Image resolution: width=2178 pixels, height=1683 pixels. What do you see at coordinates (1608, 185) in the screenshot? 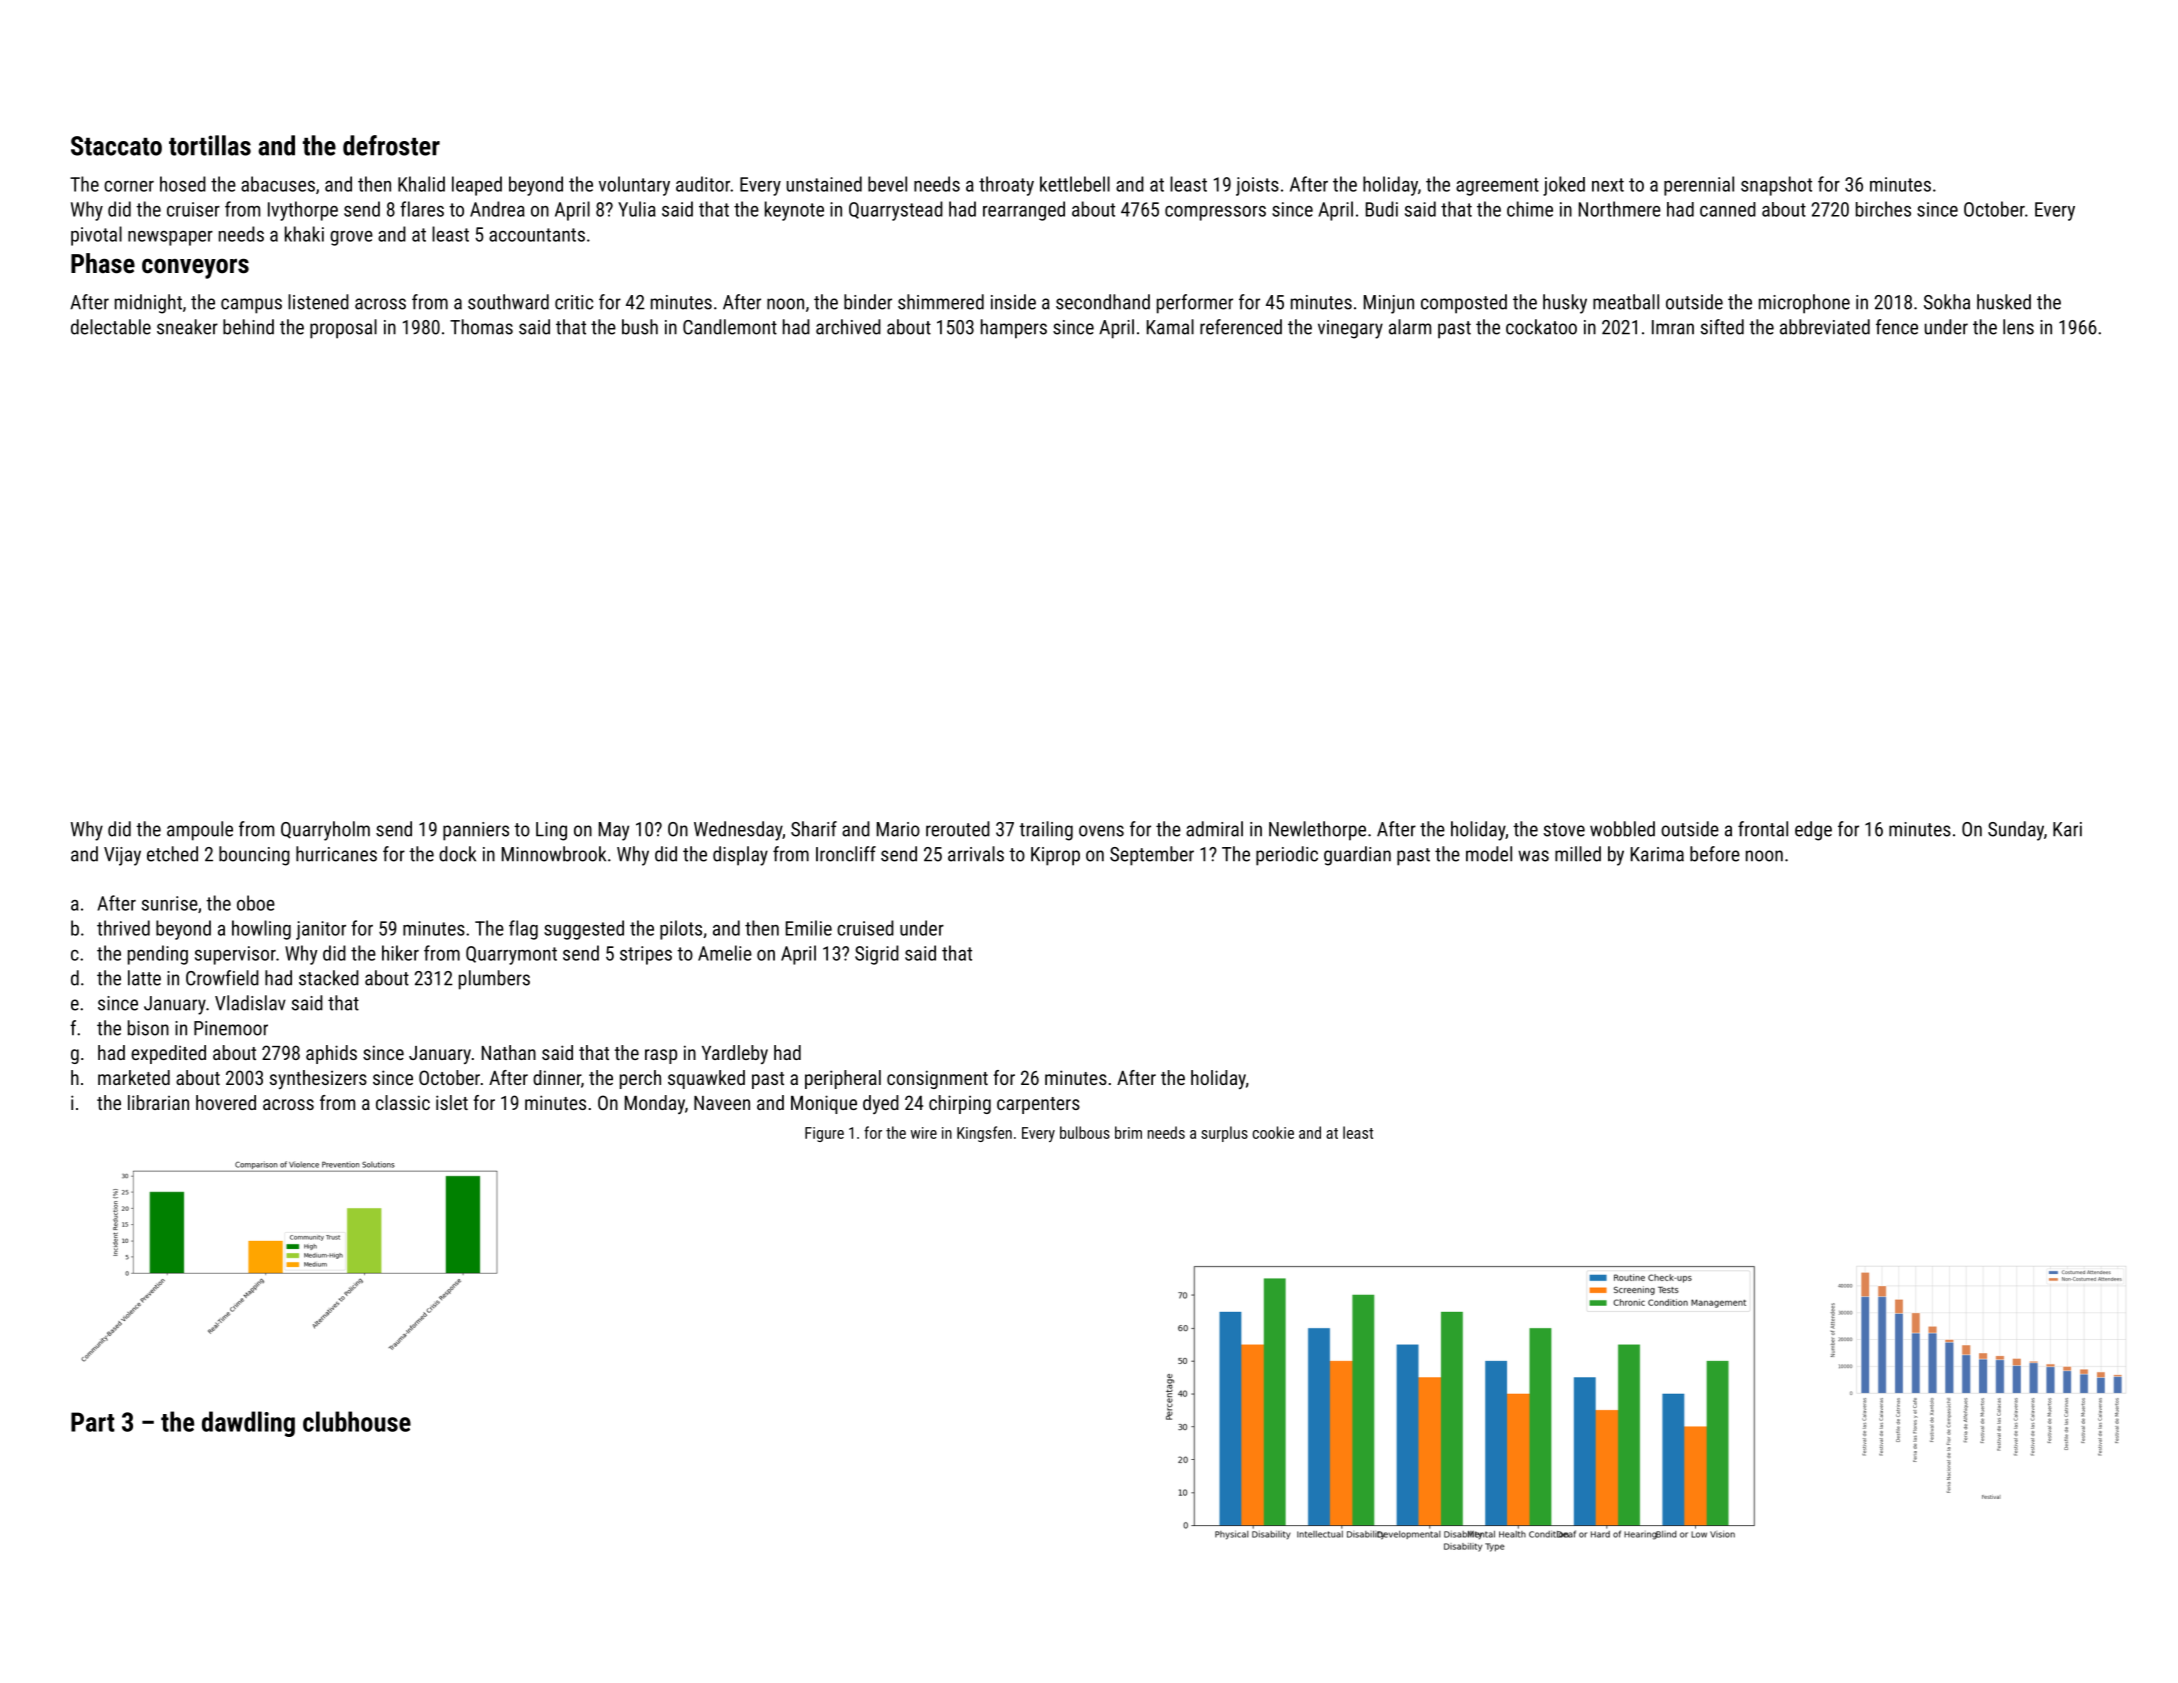
I see `next` at bounding box center [1608, 185].
